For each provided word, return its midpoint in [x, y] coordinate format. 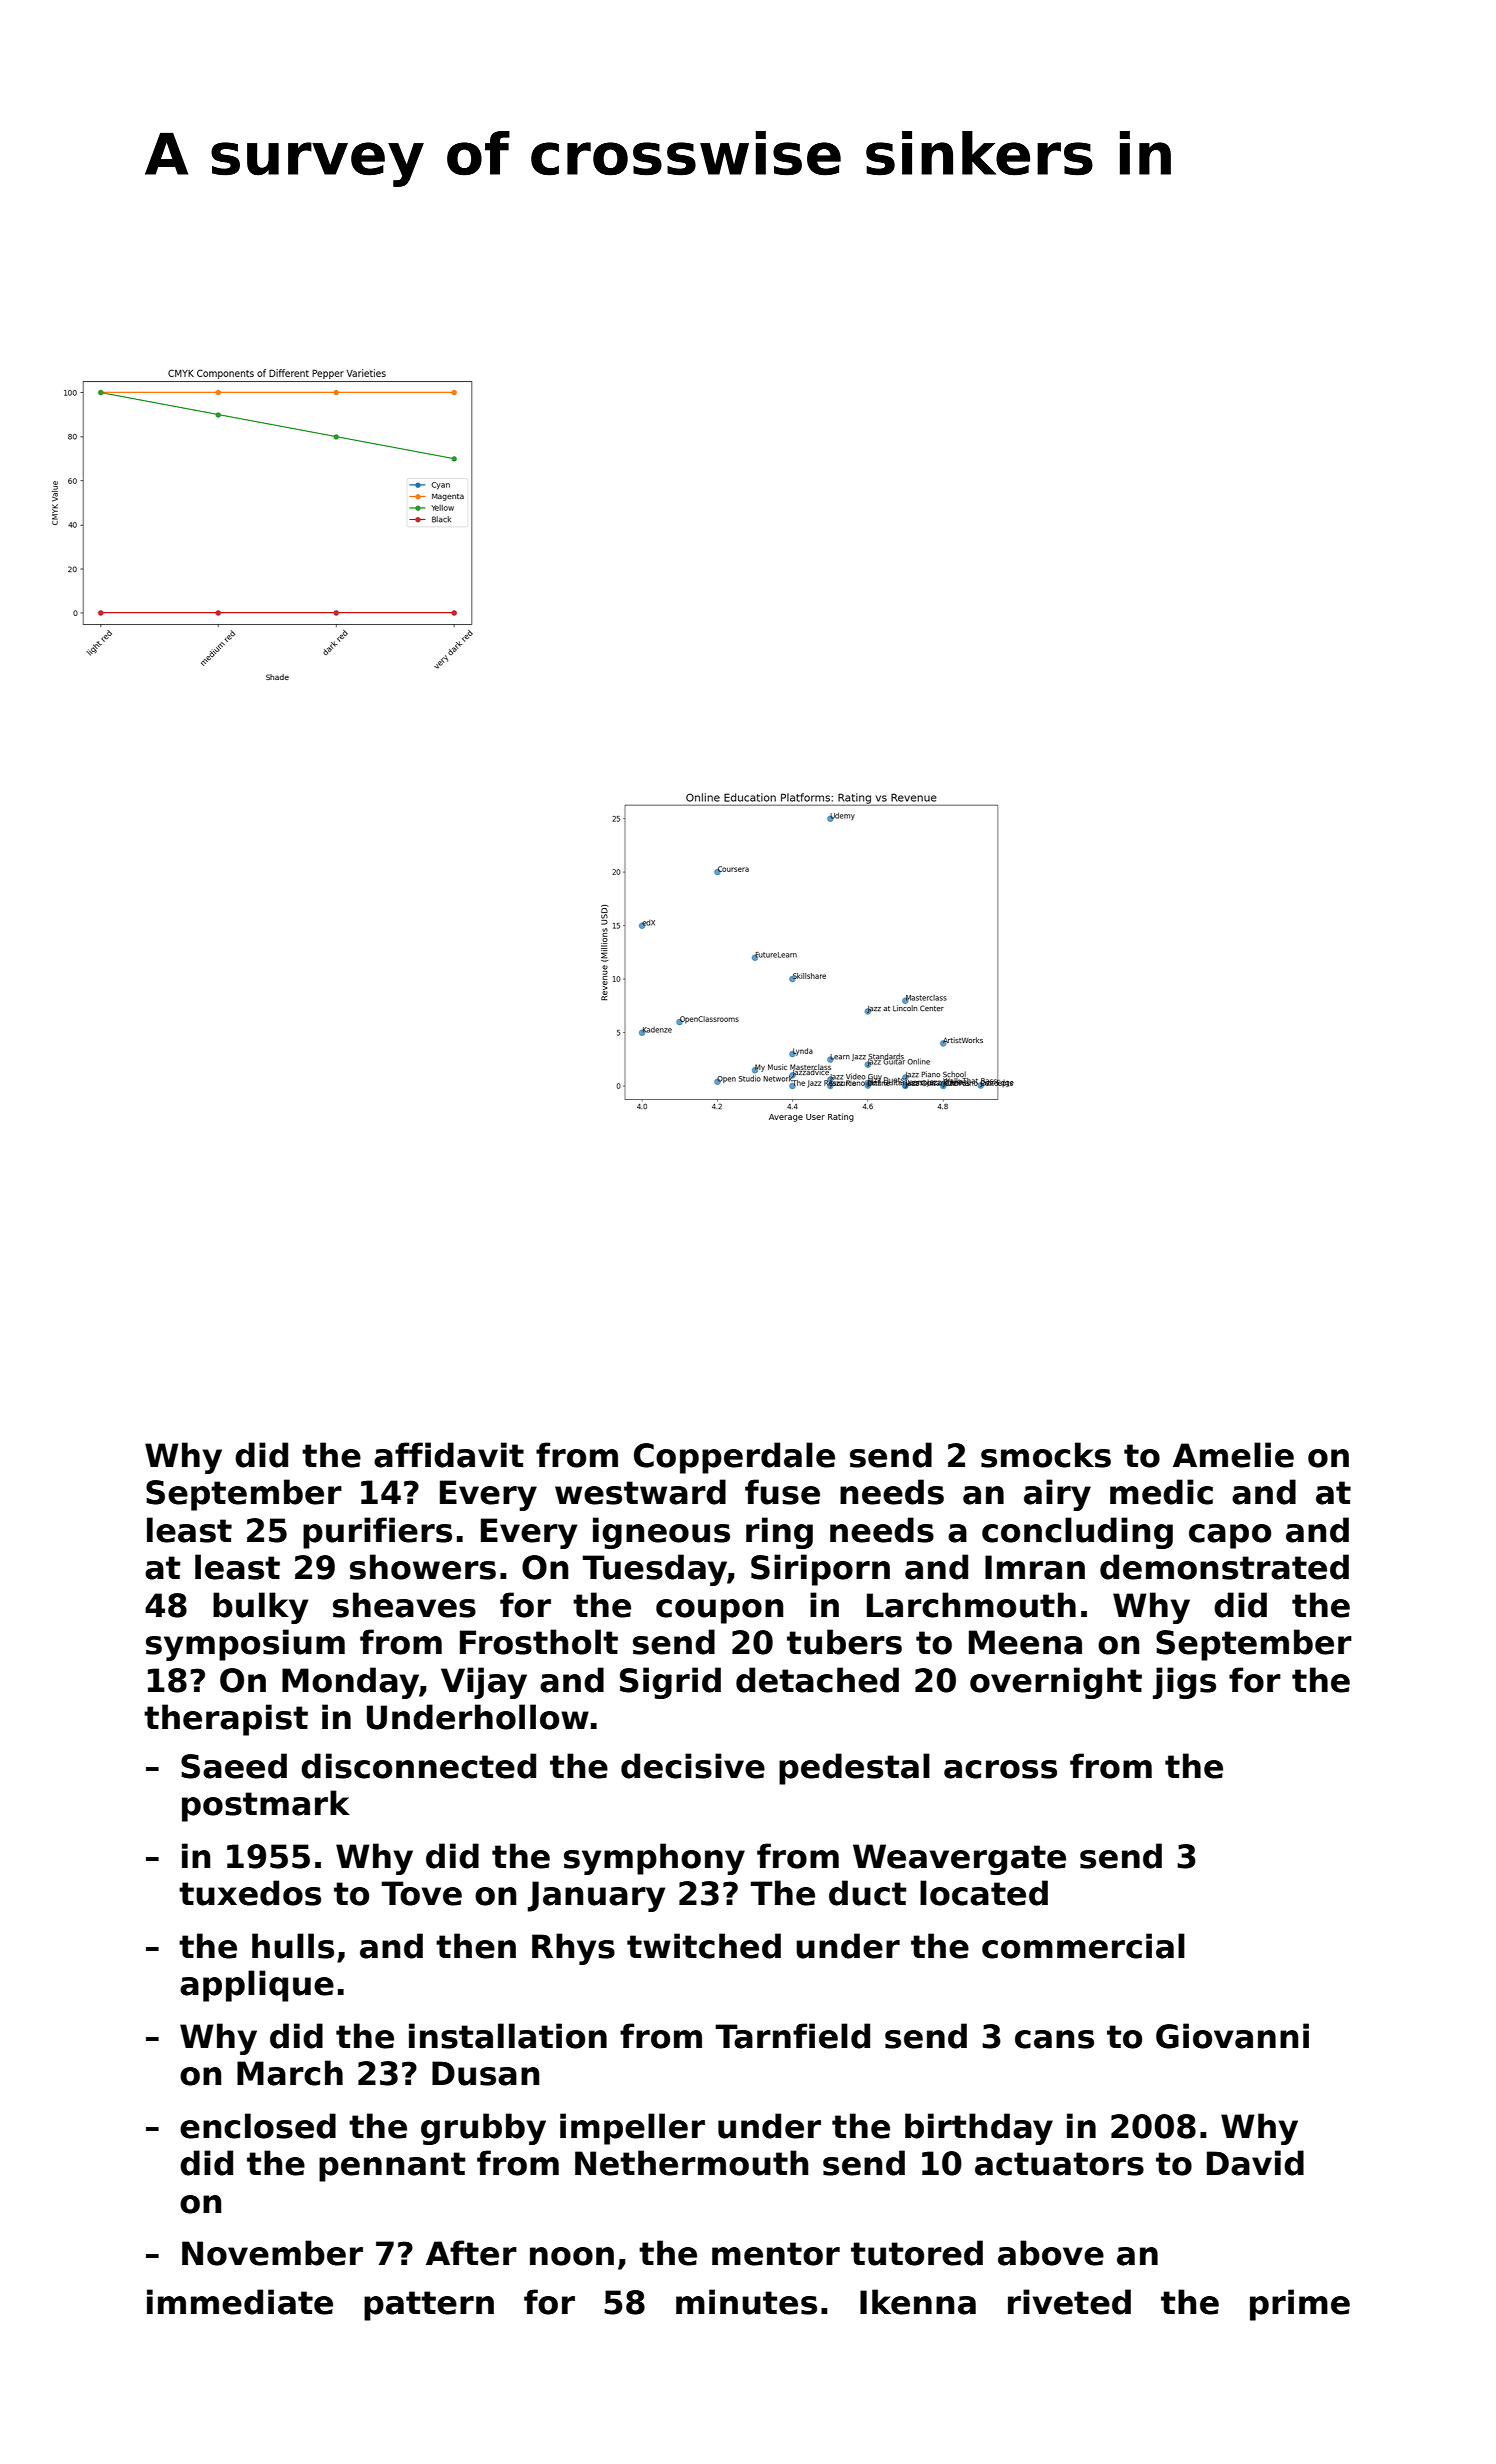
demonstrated [1224, 1567]
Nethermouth [691, 2163]
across [1000, 1769]
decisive [693, 1766]
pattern [429, 2306]
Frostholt [539, 1642]
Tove [421, 1893]
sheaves [404, 1605]
